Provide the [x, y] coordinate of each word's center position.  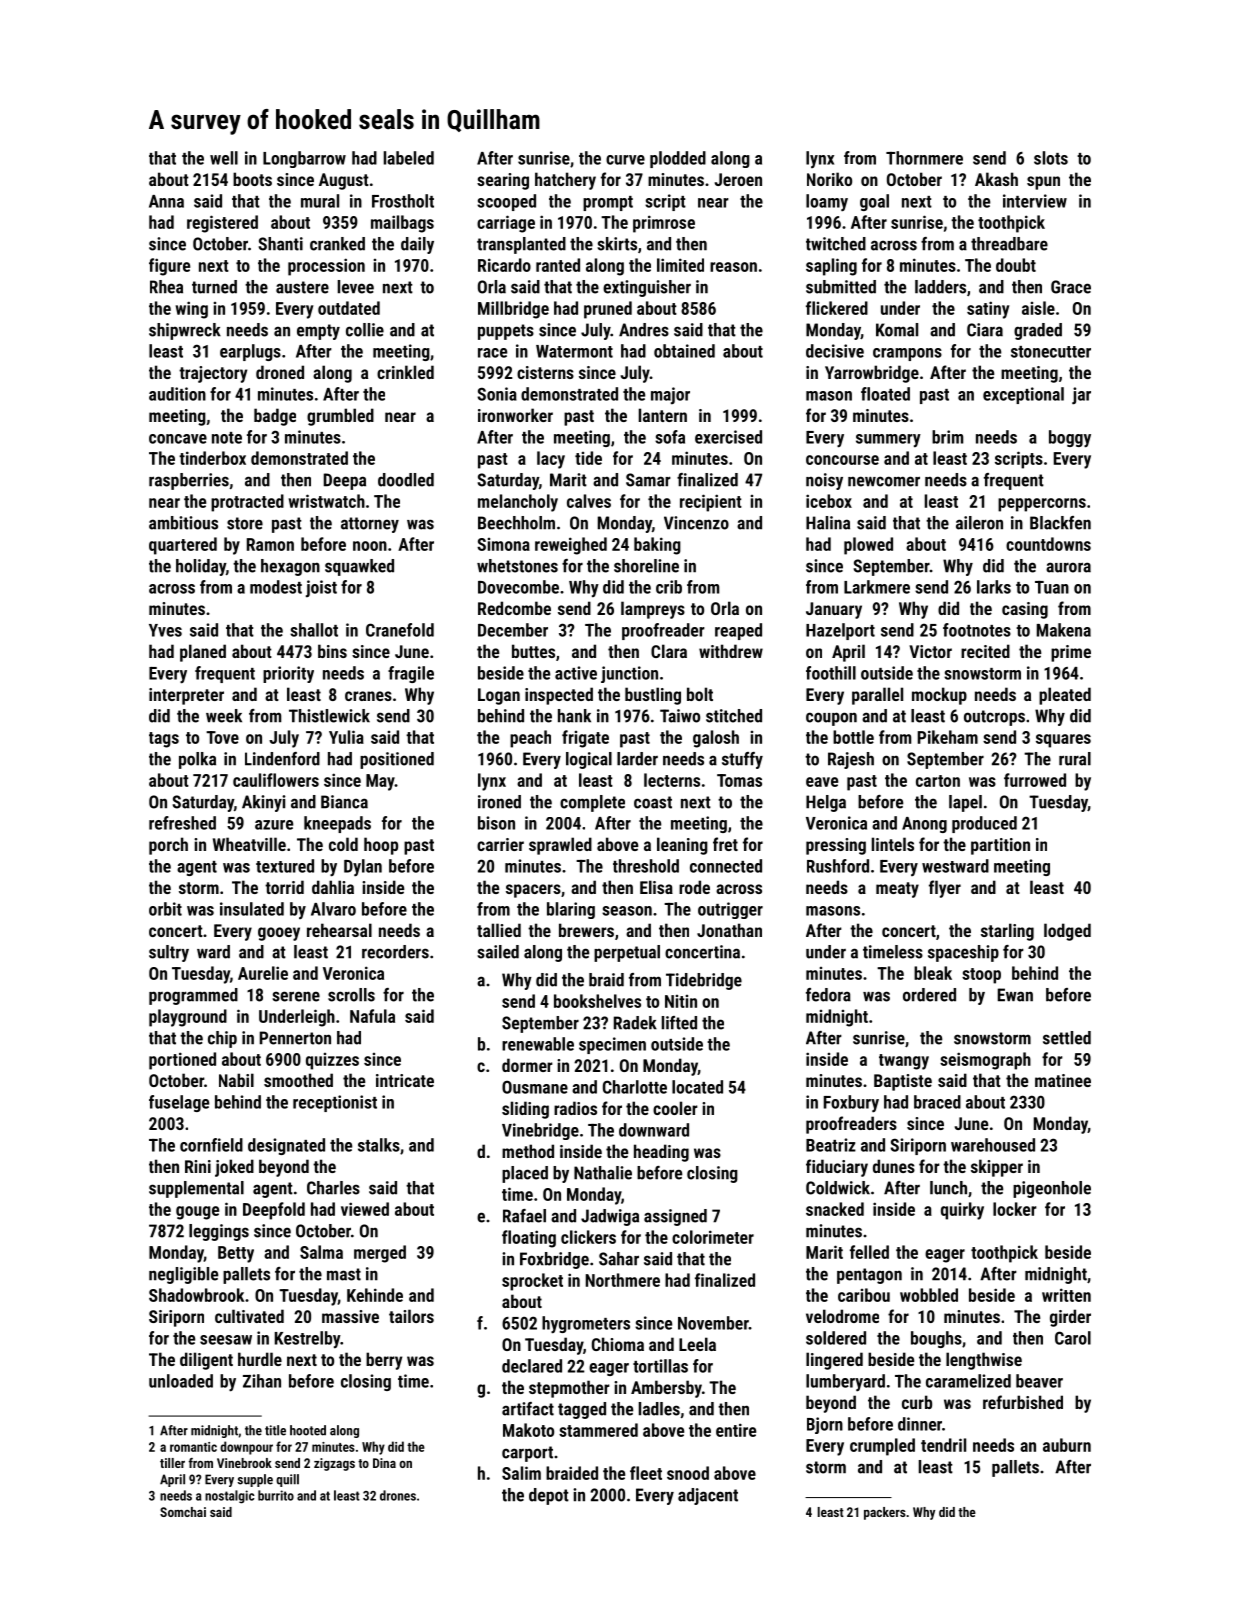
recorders [395, 952]
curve [625, 160]
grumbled [340, 417]
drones [398, 1495]
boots [252, 179]
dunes [894, 1166]
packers [885, 1513]
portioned [182, 1061]
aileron [979, 523]
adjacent [708, 1496]
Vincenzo [696, 523]
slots [1051, 158]
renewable [538, 1044]
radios [575, 1108]
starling [1007, 932]
